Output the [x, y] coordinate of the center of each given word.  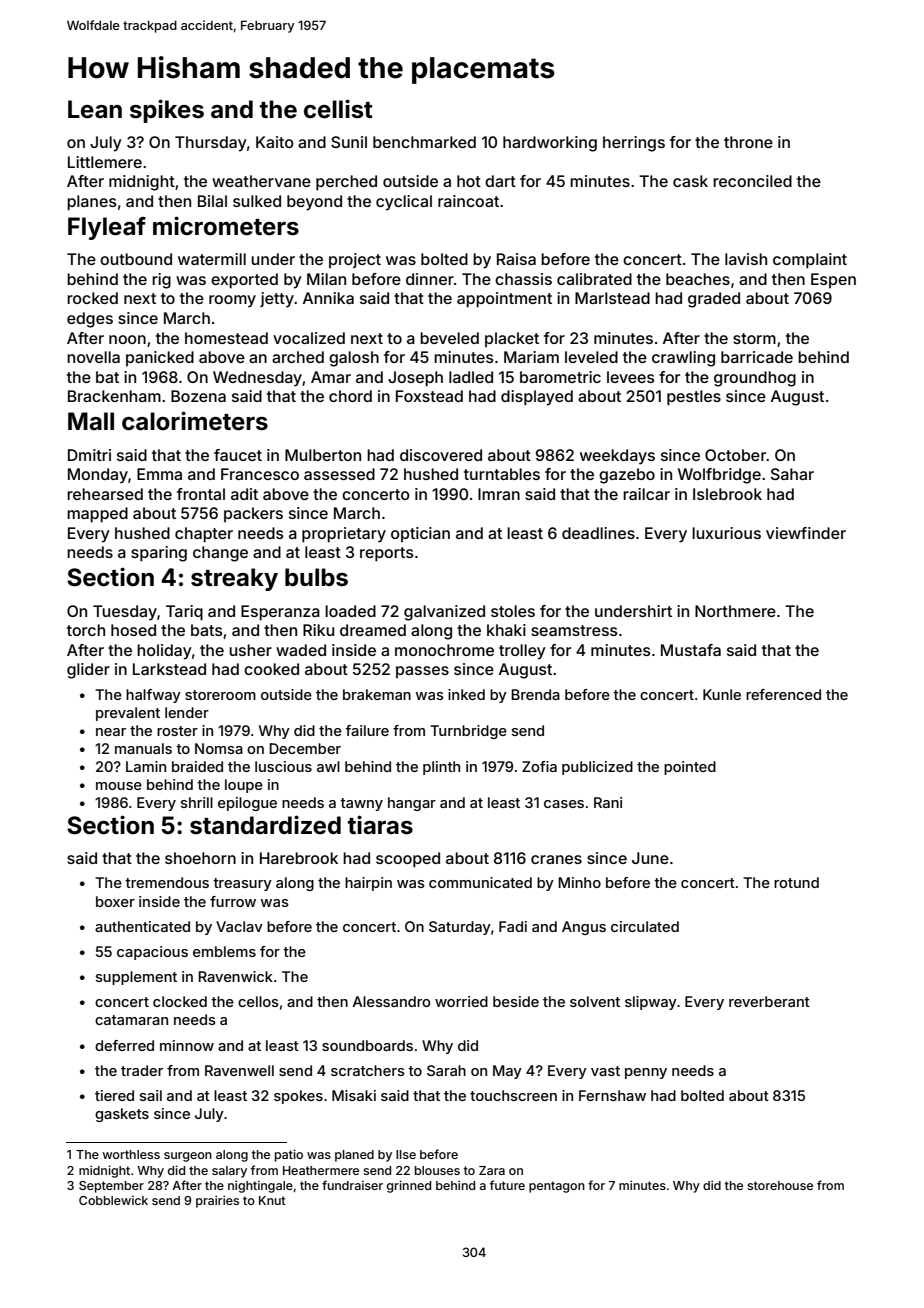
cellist [338, 109]
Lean [95, 109]
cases [564, 804]
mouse [119, 786]
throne [748, 142]
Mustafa [691, 650]
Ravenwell [239, 1070]
